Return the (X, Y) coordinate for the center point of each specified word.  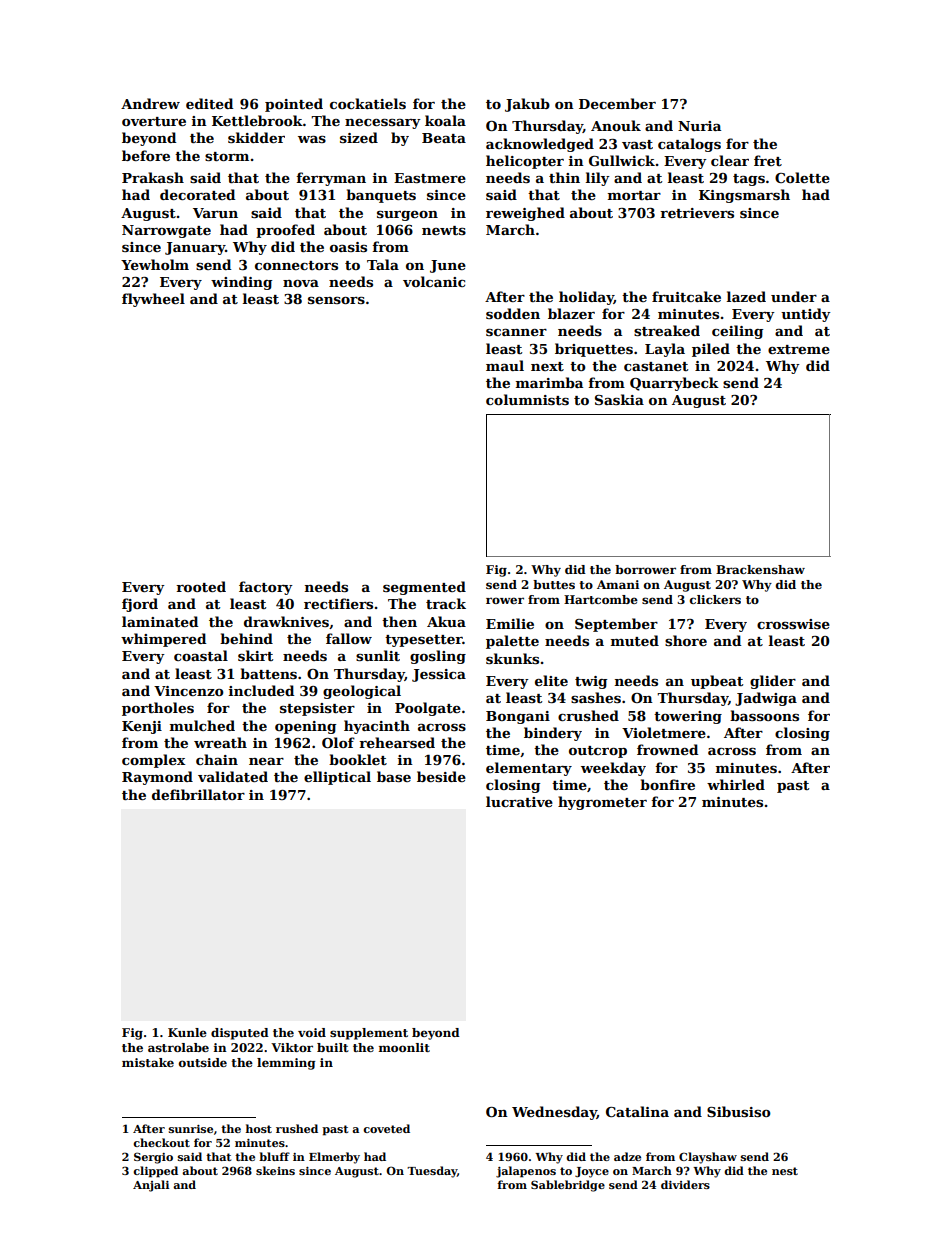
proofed (285, 231)
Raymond (157, 778)
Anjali (151, 1186)
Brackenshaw (760, 569)
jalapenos (526, 1172)
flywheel (153, 300)
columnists (527, 399)
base (394, 776)
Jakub (527, 105)
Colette (802, 177)
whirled (736, 784)
